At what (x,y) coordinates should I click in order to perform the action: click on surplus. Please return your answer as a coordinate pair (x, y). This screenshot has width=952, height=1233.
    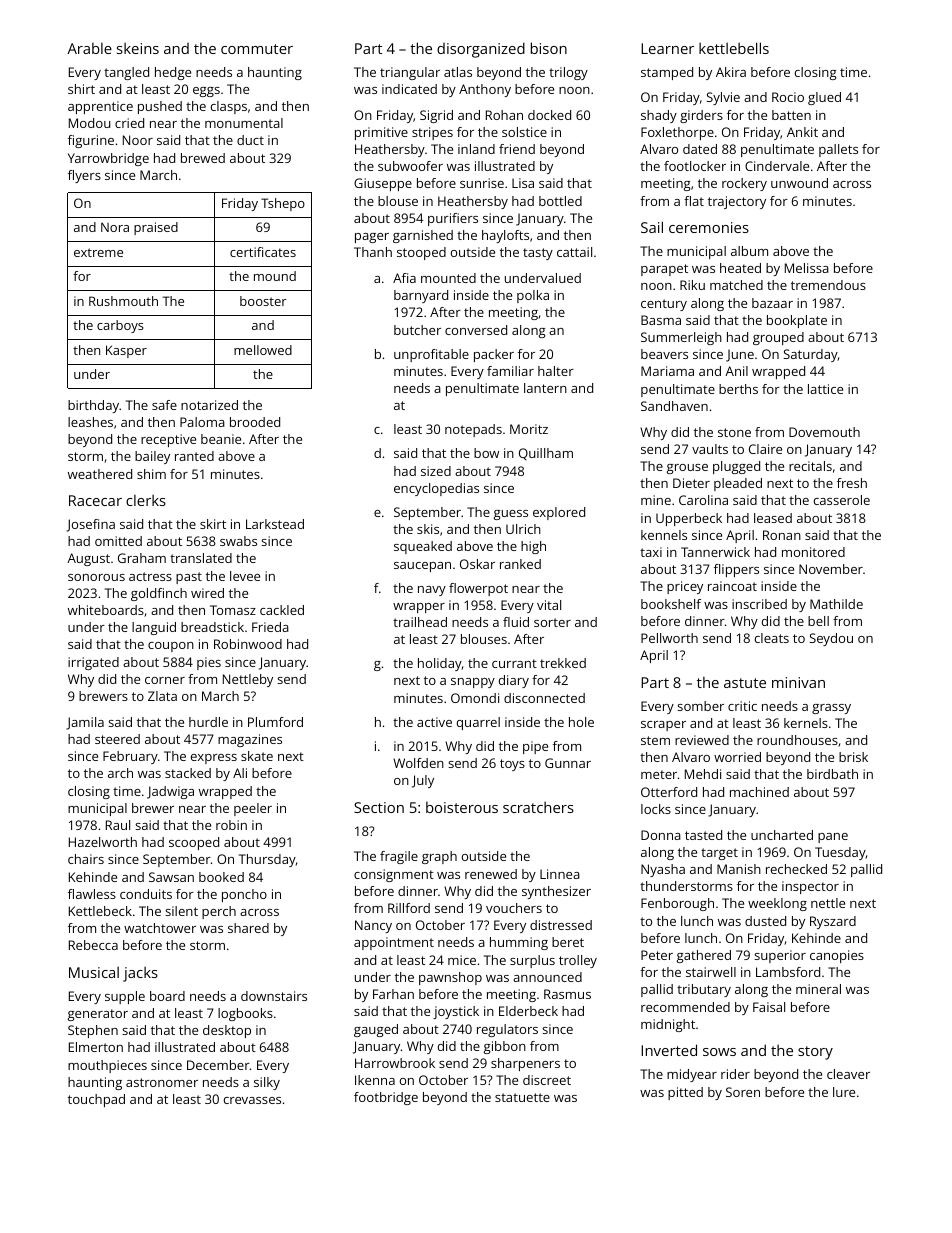
    Looking at the image, I should click on (532, 961).
